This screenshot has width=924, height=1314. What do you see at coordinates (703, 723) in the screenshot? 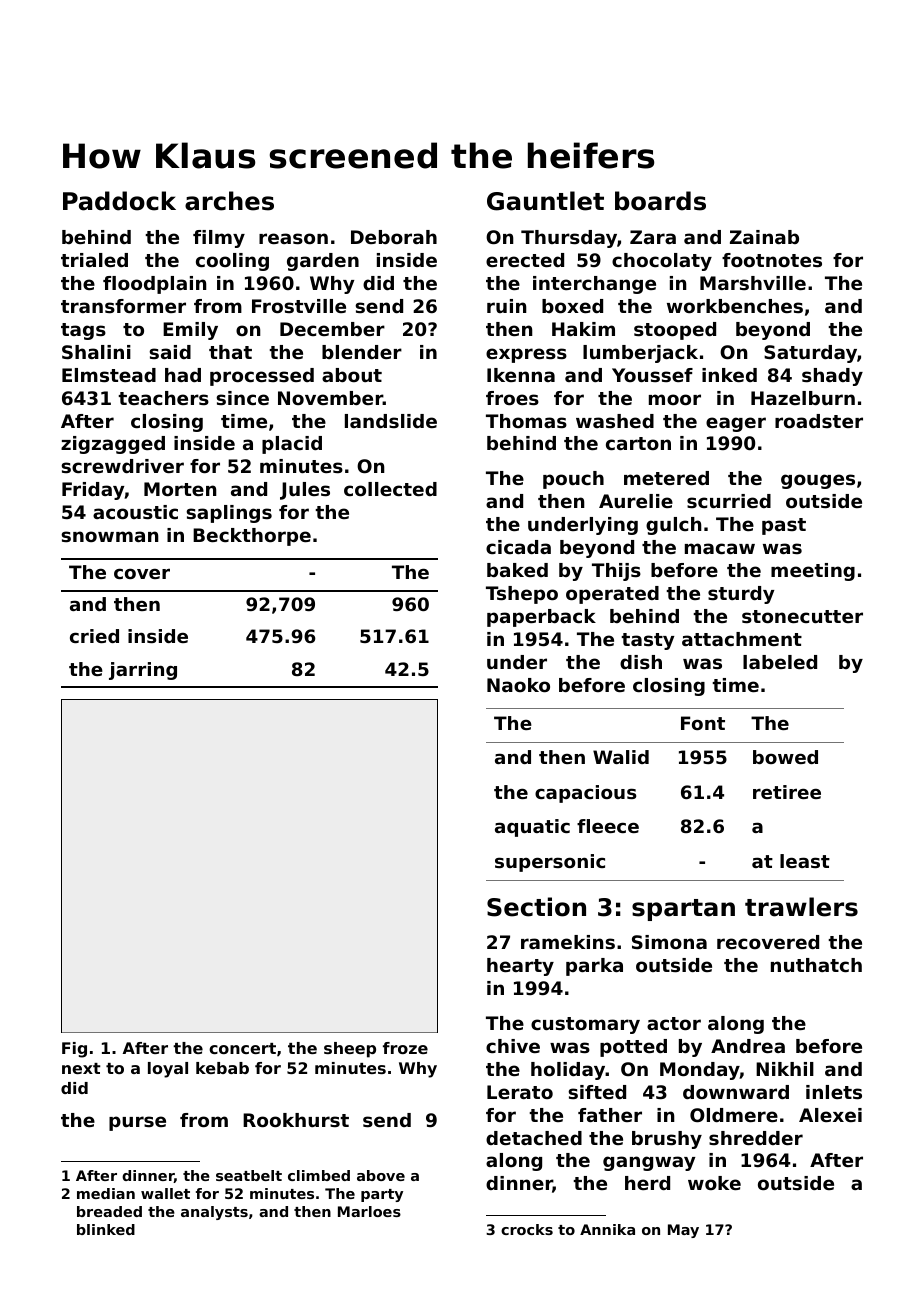
I see `Font` at bounding box center [703, 723].
